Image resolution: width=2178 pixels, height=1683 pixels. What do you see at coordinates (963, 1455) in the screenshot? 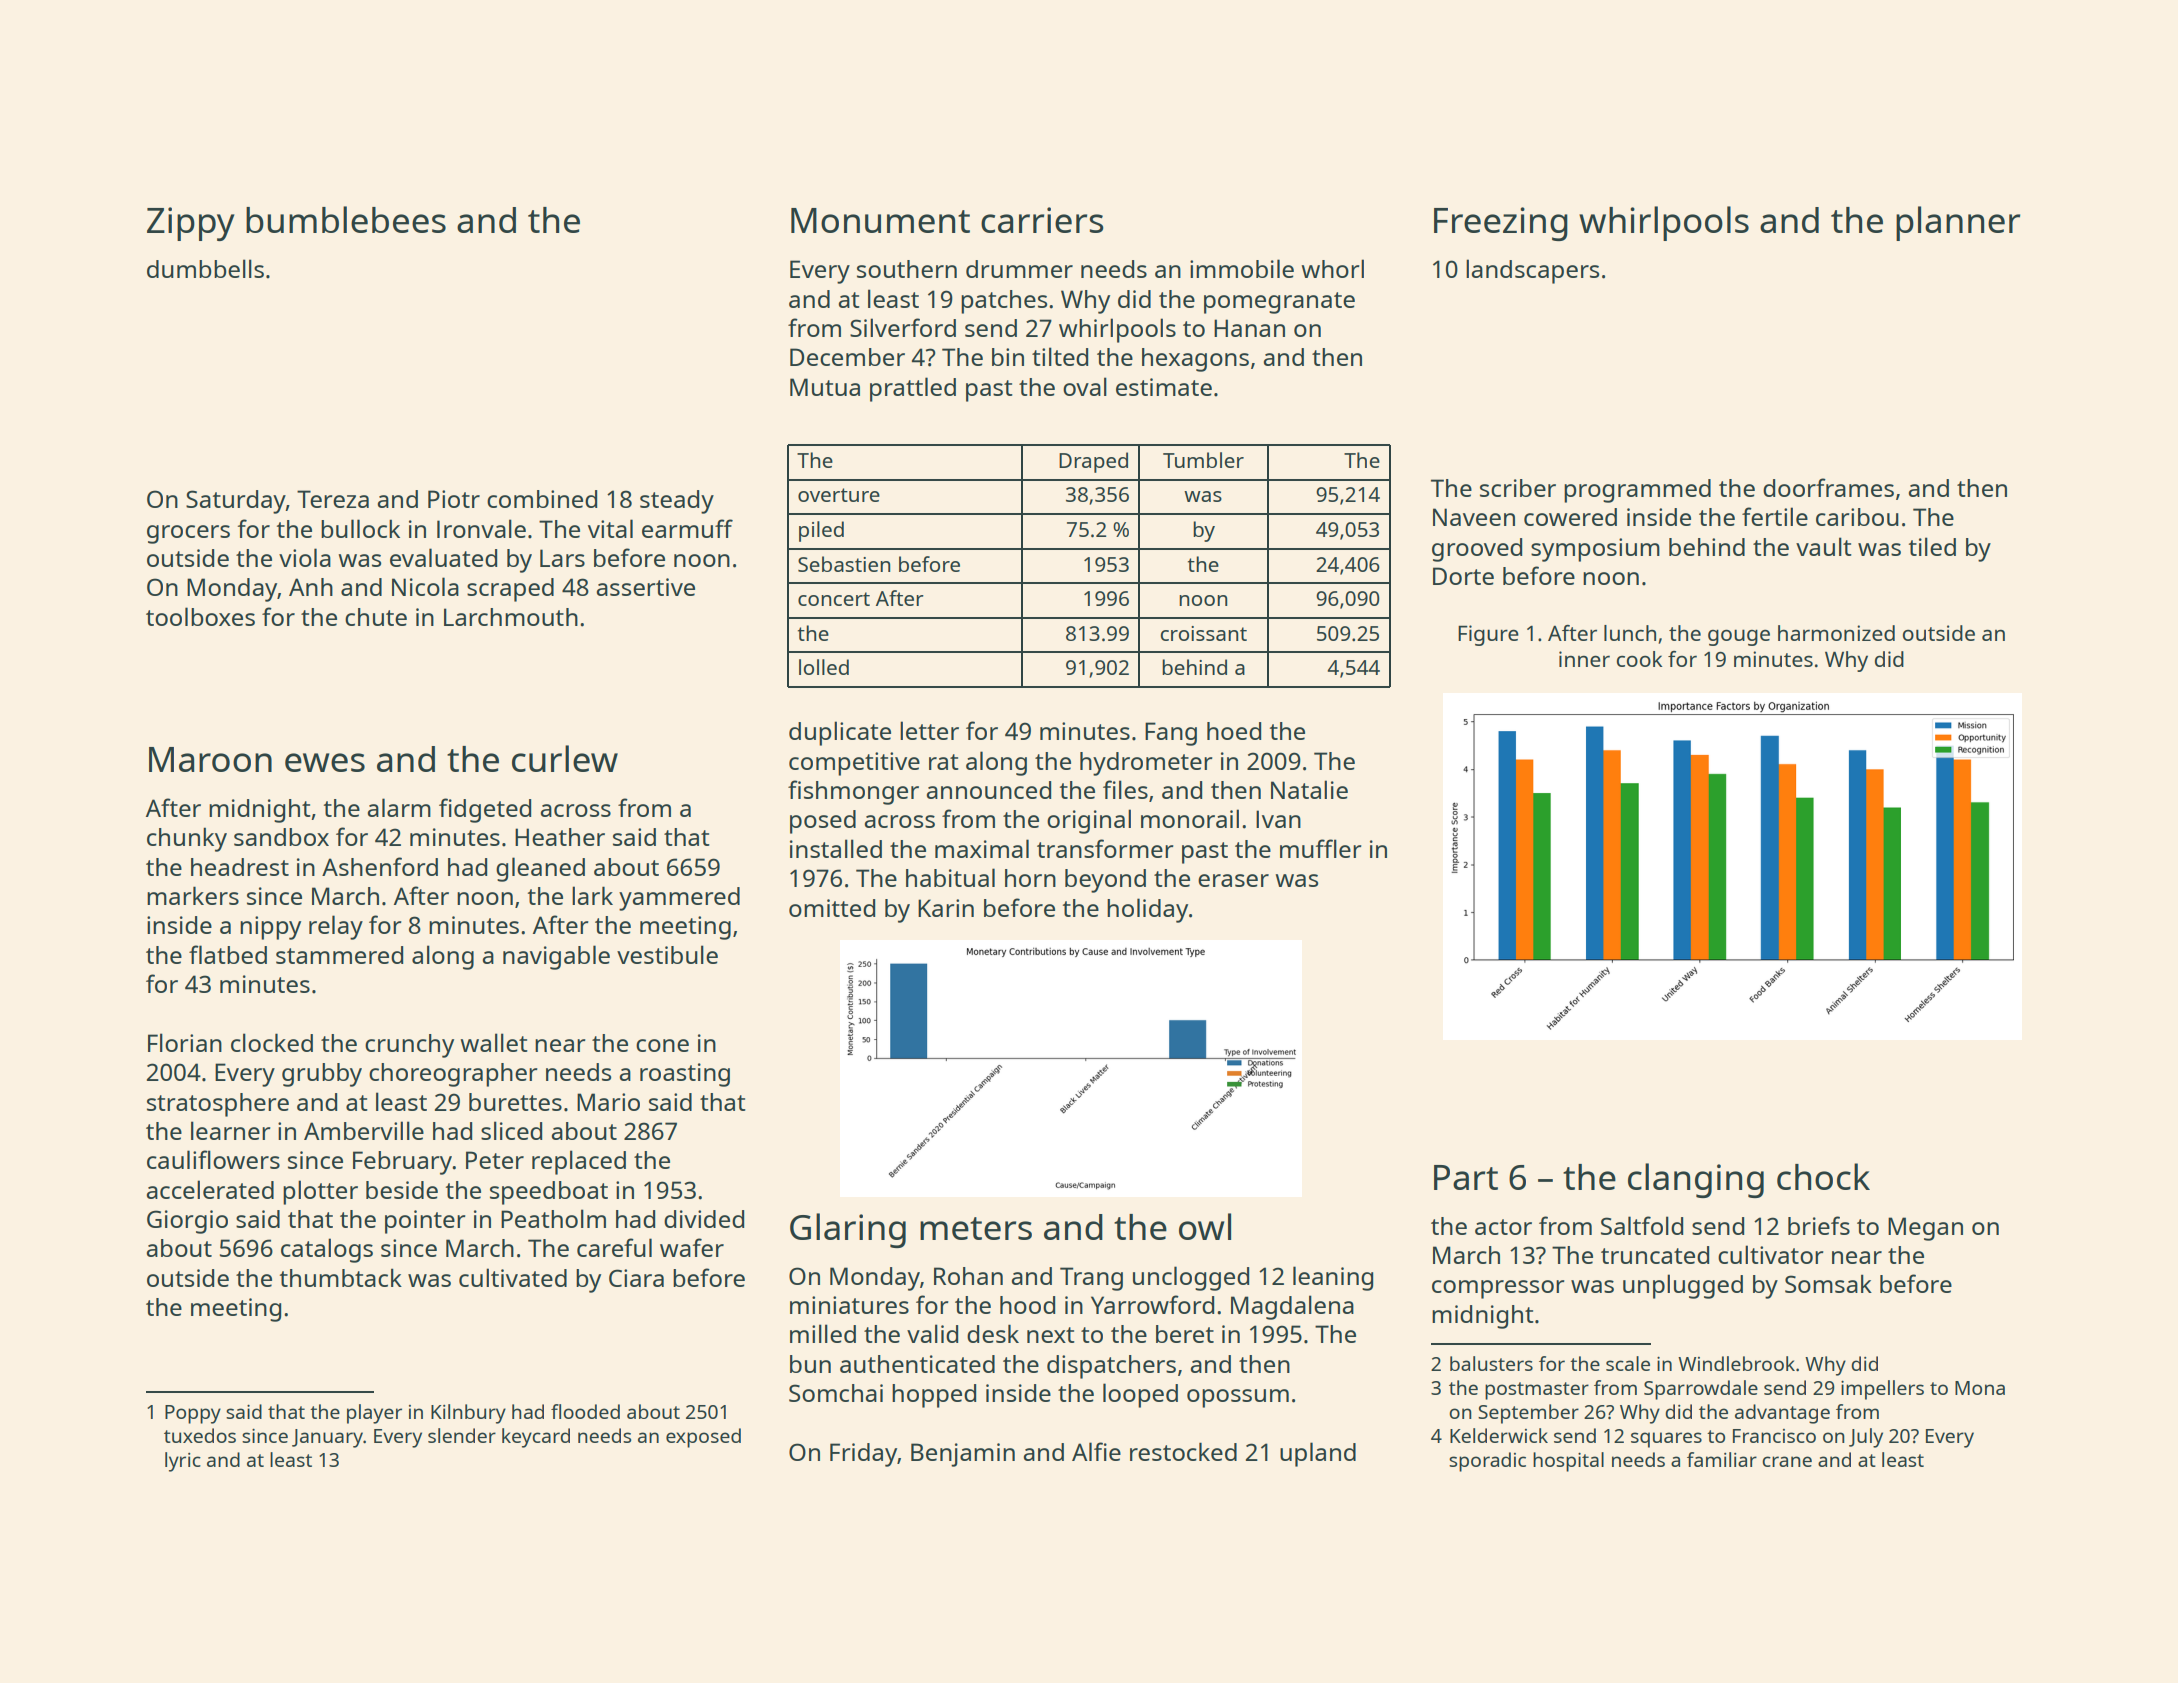
I see `Benjamin` at bounding box center [963, 1455].
